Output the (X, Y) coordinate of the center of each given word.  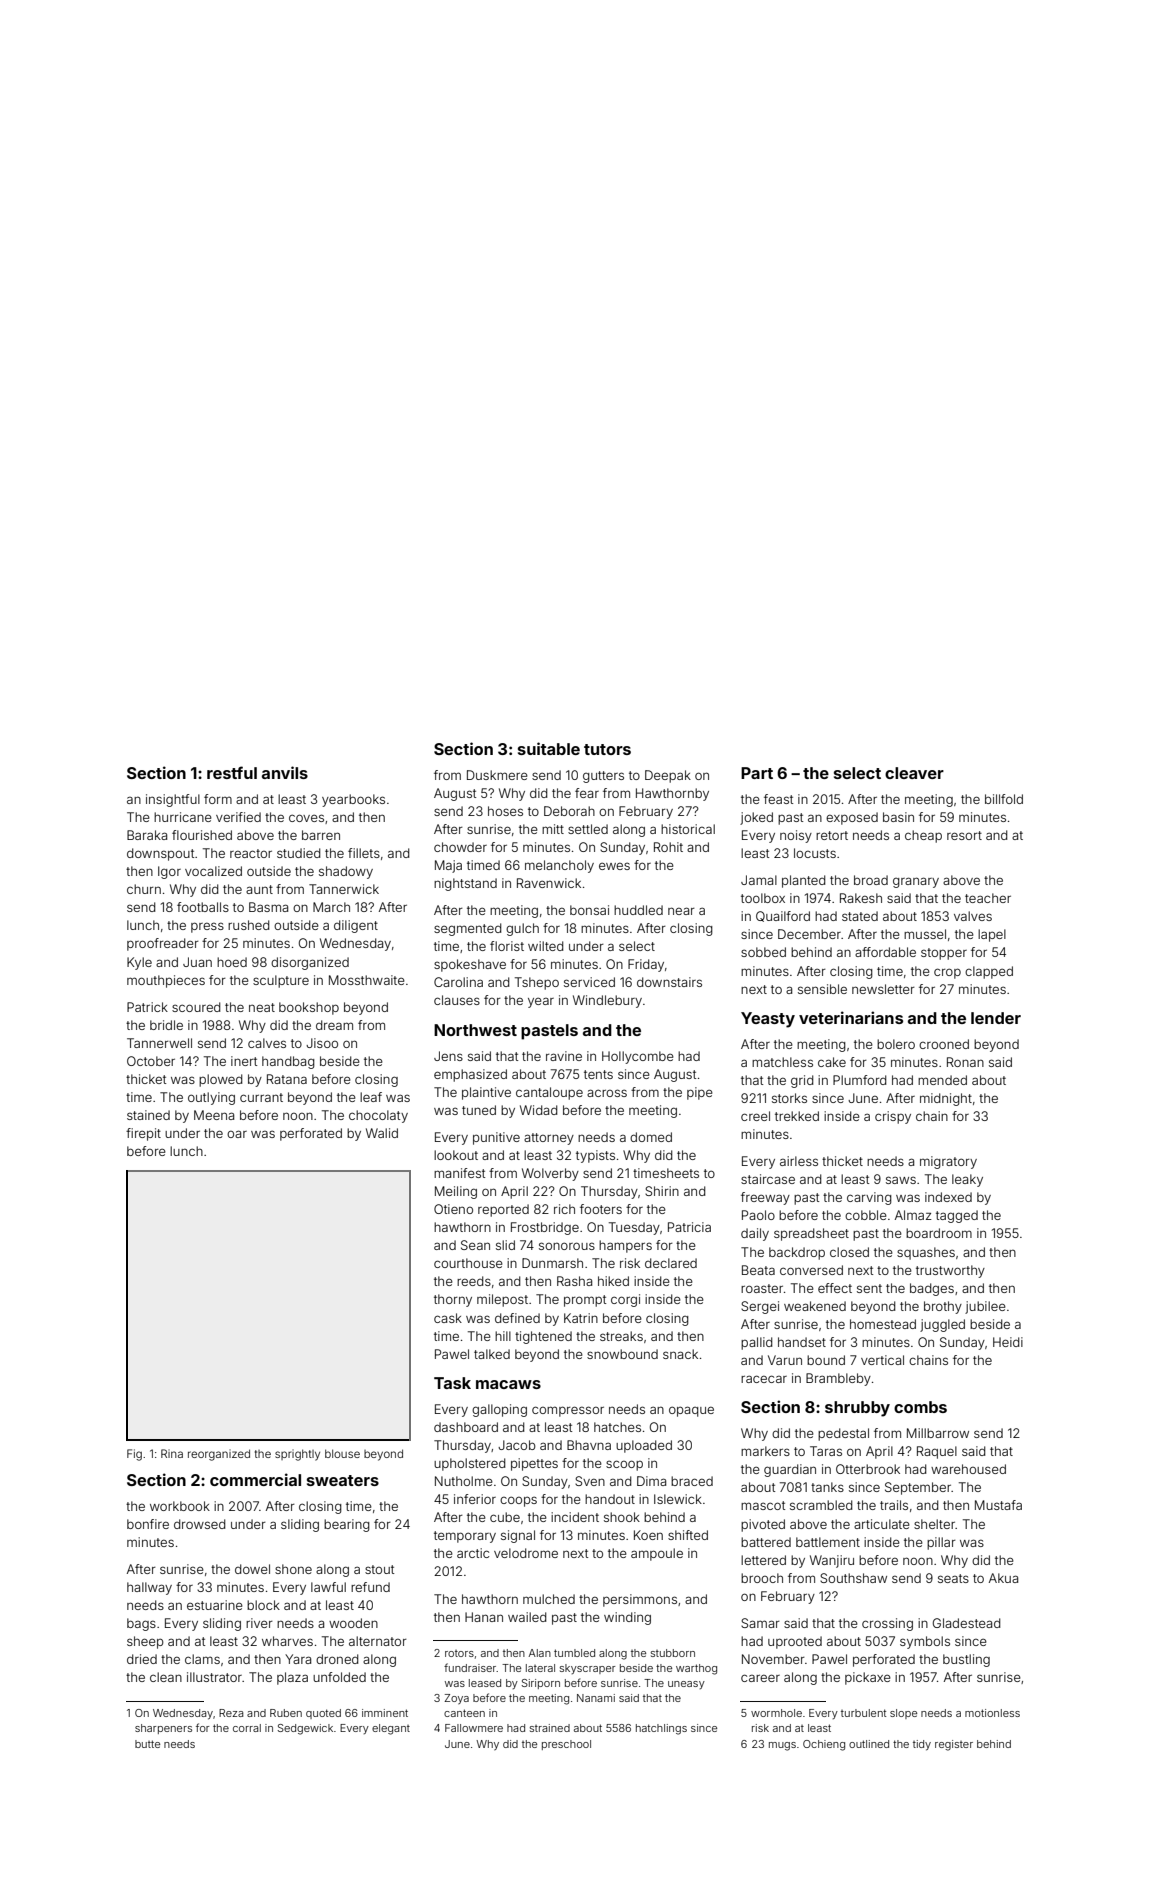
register (954, 1745)
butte (147, 1744)
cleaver (914, 773)
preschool (566, 1745)
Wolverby (550, 1174)
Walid (382, 1133)
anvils (285, 772)
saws (901, 1180)
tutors (607, 749)
